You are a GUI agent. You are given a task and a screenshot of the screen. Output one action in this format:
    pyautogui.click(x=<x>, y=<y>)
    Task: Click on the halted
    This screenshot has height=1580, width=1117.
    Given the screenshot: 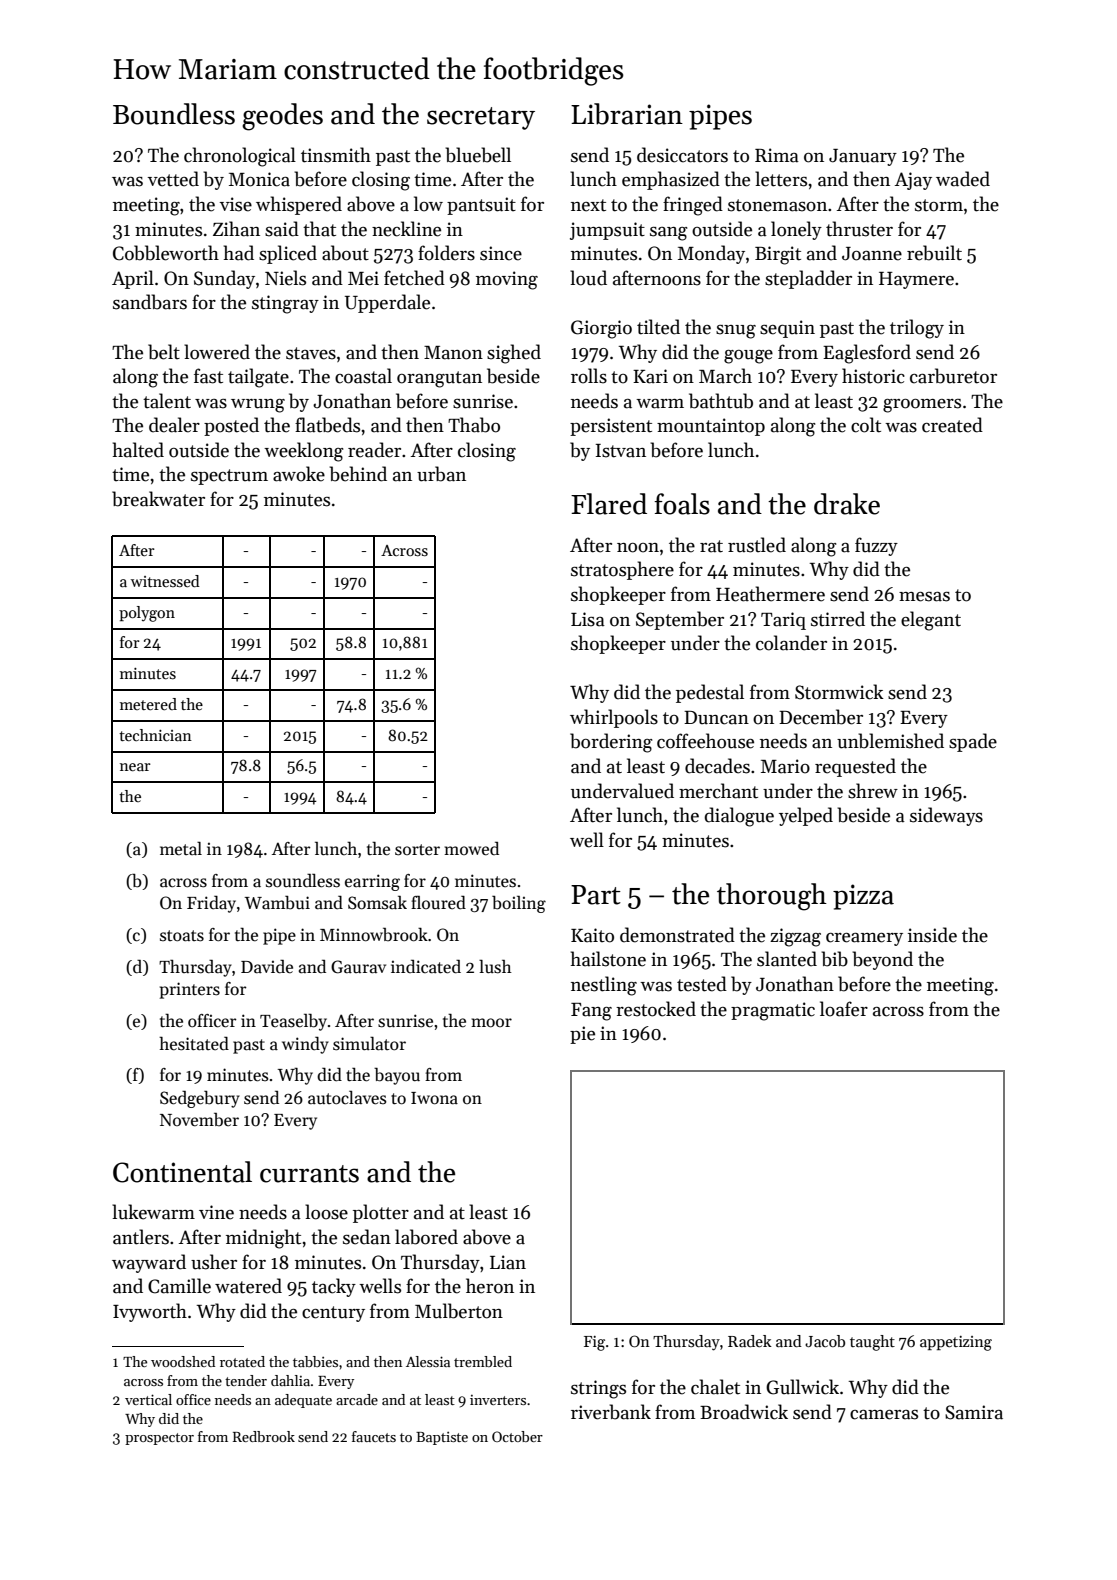 What is the action you would take?
    pyautogui.click(x=138, y=450)
